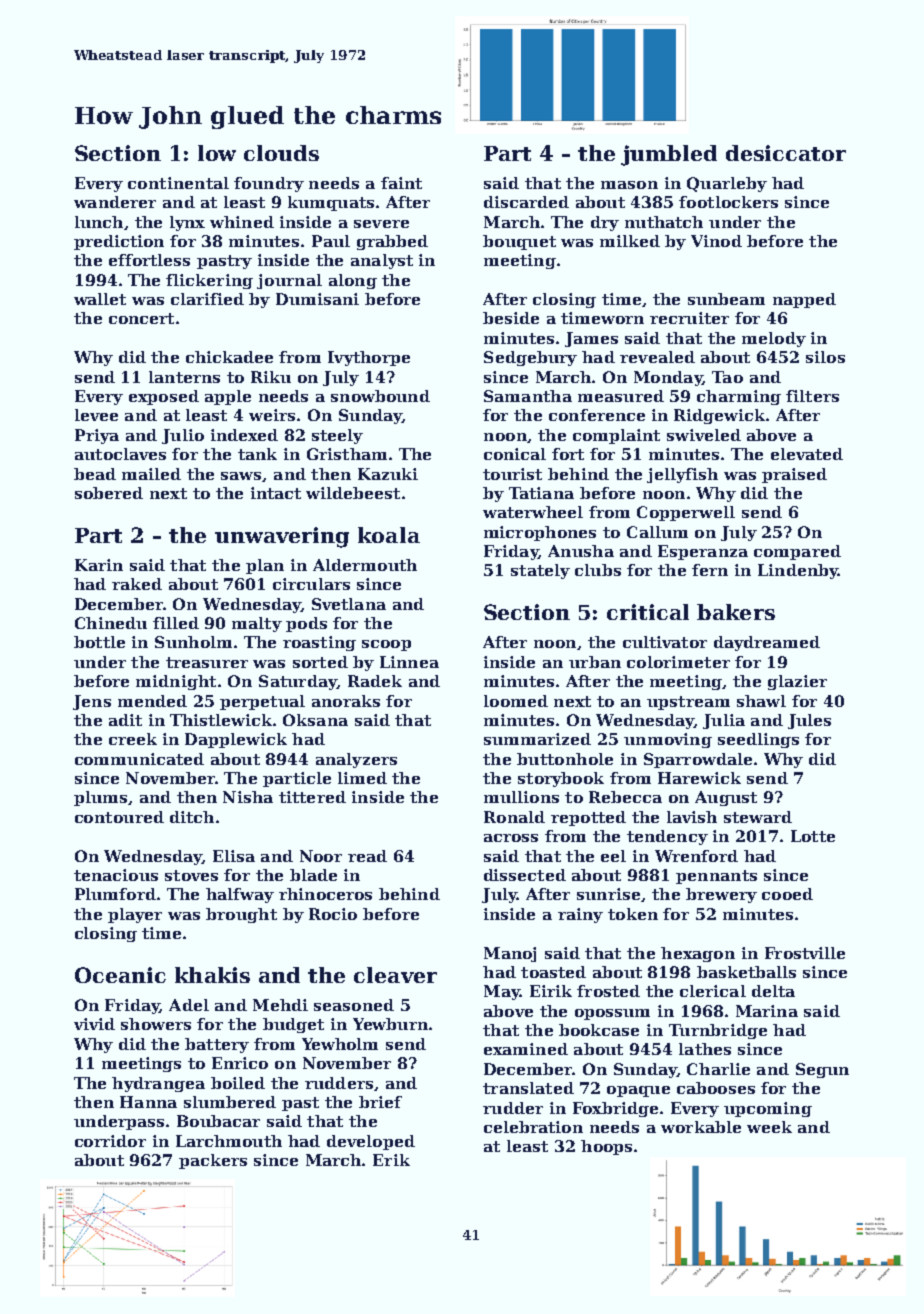 The height and width of the page is (1314, 924). Describe the element at coordinates (669, 155) in the page. I see `jumbled` at that location.
